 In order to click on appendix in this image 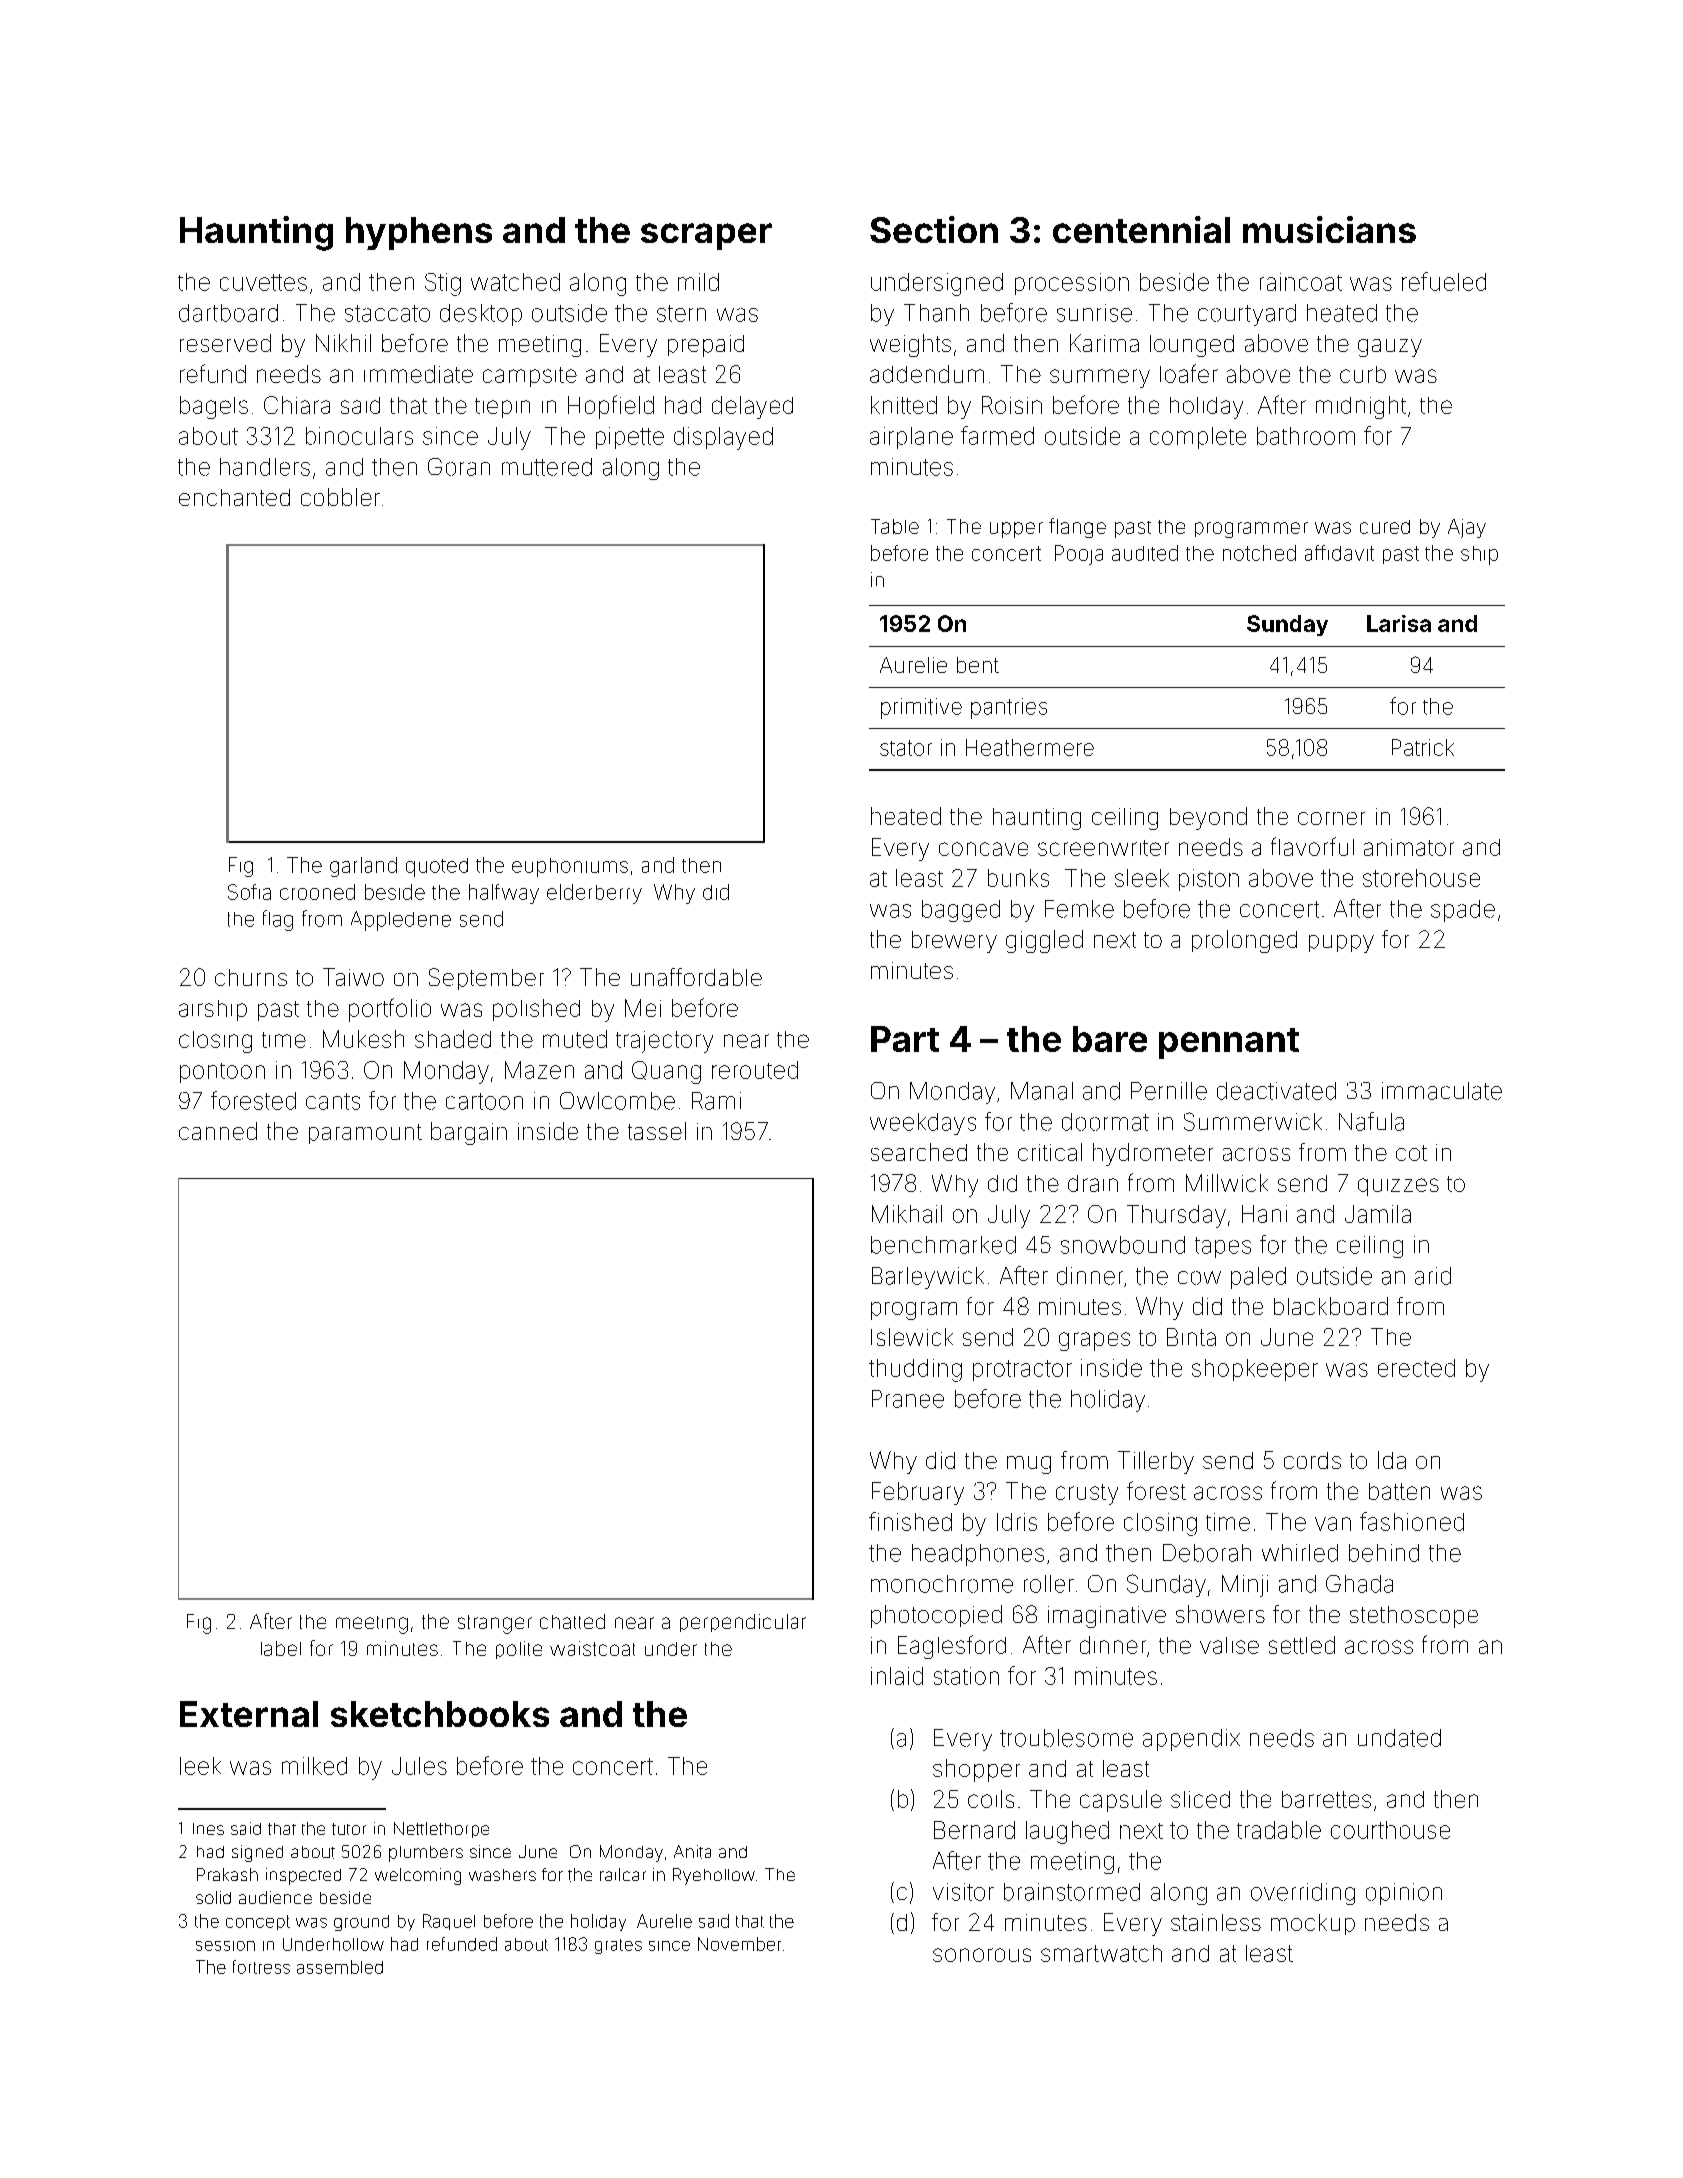, I will do `click(1191, 1740)`.
